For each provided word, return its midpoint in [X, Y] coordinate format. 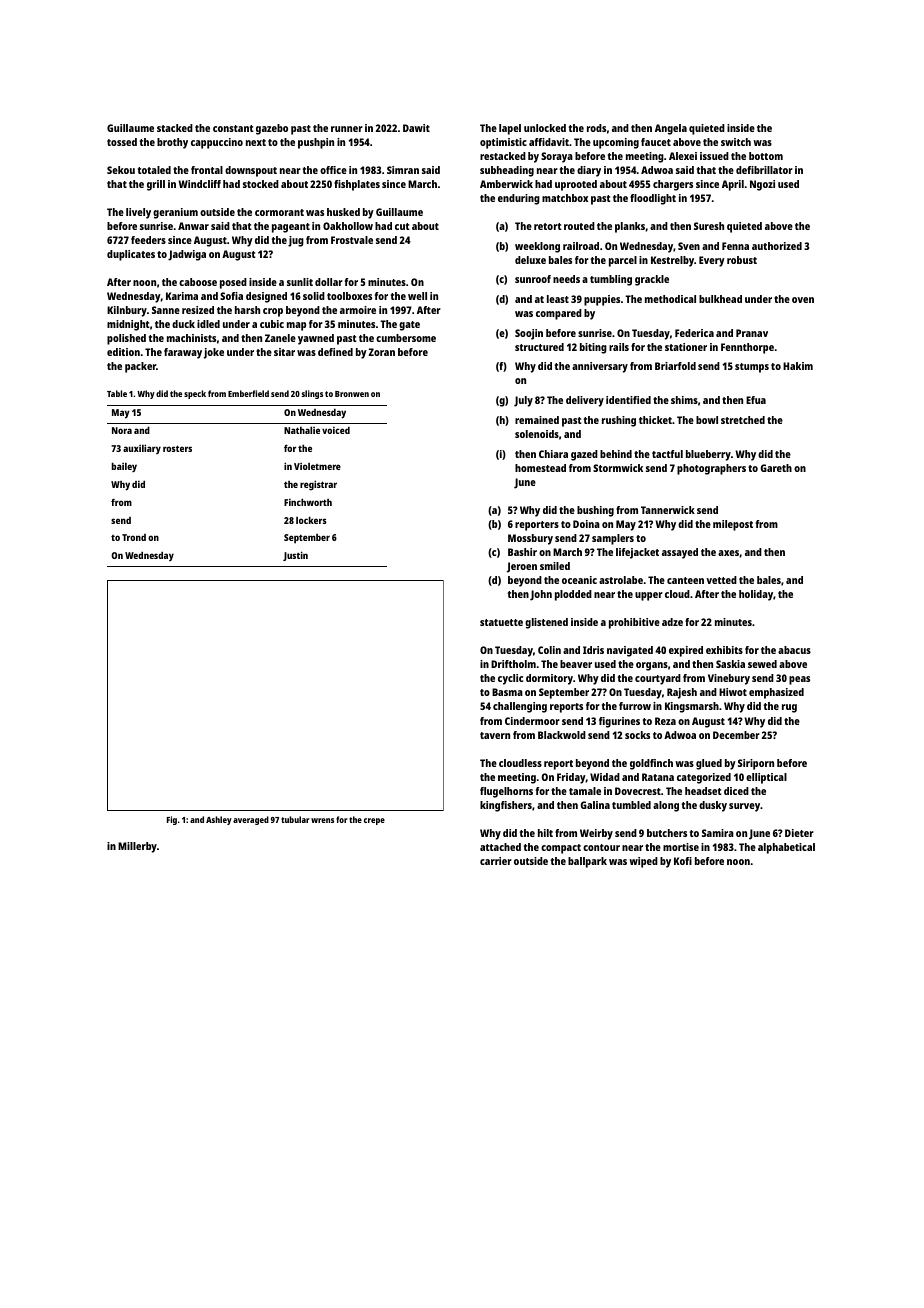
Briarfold [675, 366]
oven [803, 300]
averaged [251, 820]
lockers [311, 520]
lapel [510, 129]
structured [539, 347]
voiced [336, 430]
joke [214, 353]
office [333, 170]
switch [736, 142]
